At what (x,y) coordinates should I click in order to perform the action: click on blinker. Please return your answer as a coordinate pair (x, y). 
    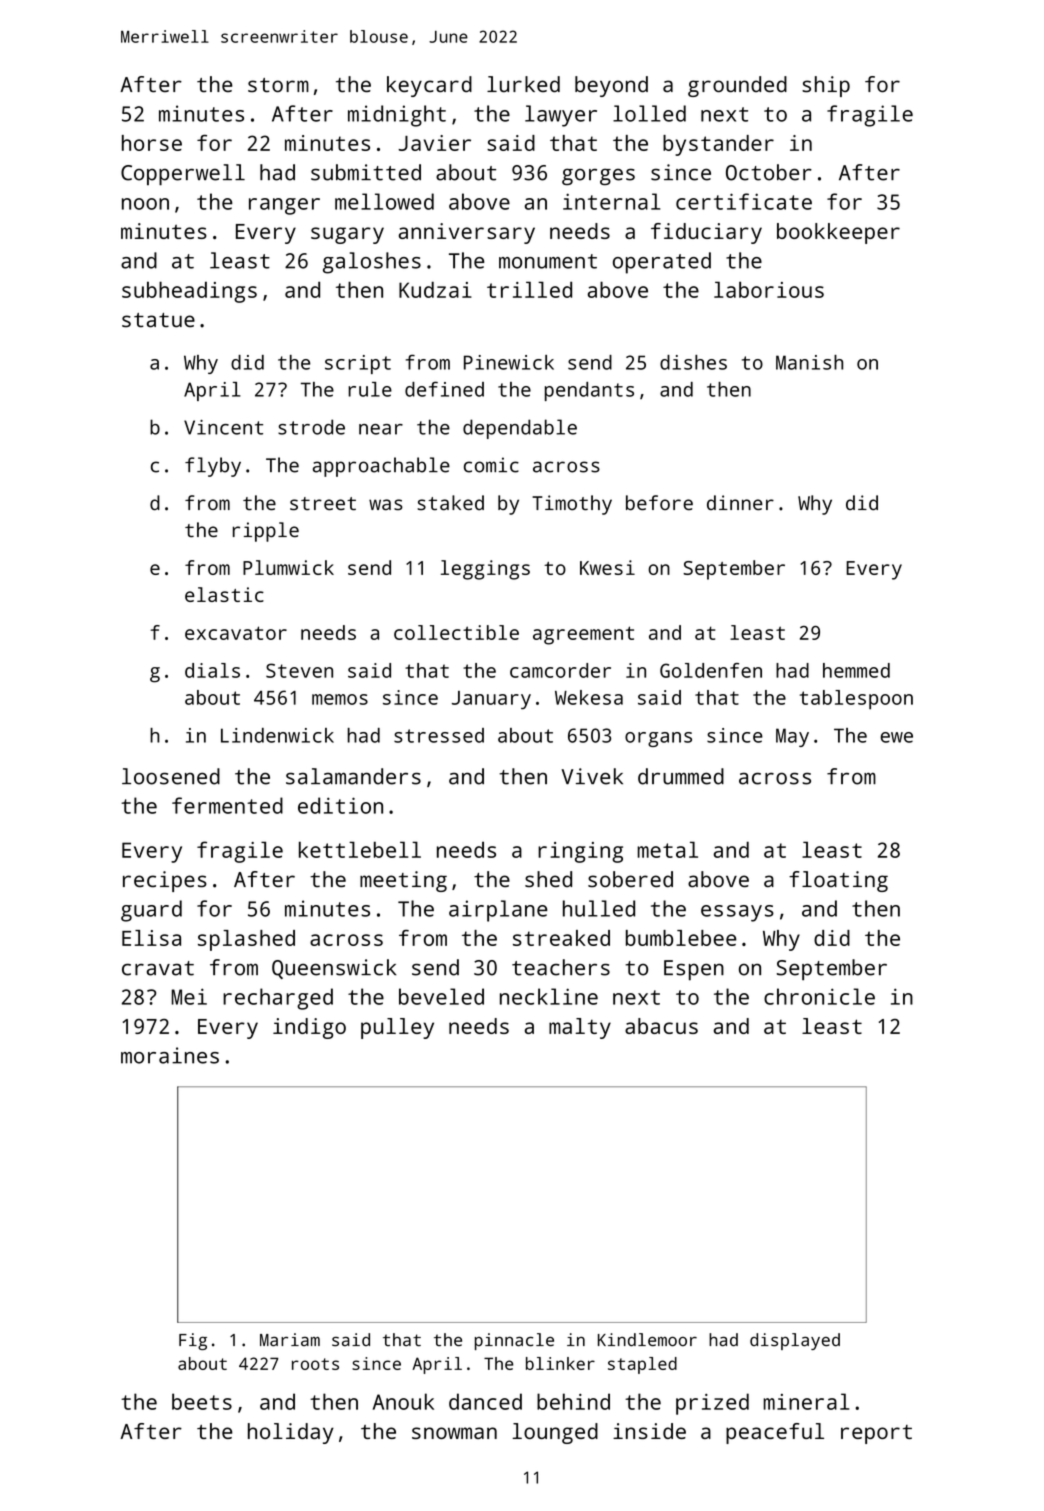
    Looking at the image, I should click on (560, 1363).
